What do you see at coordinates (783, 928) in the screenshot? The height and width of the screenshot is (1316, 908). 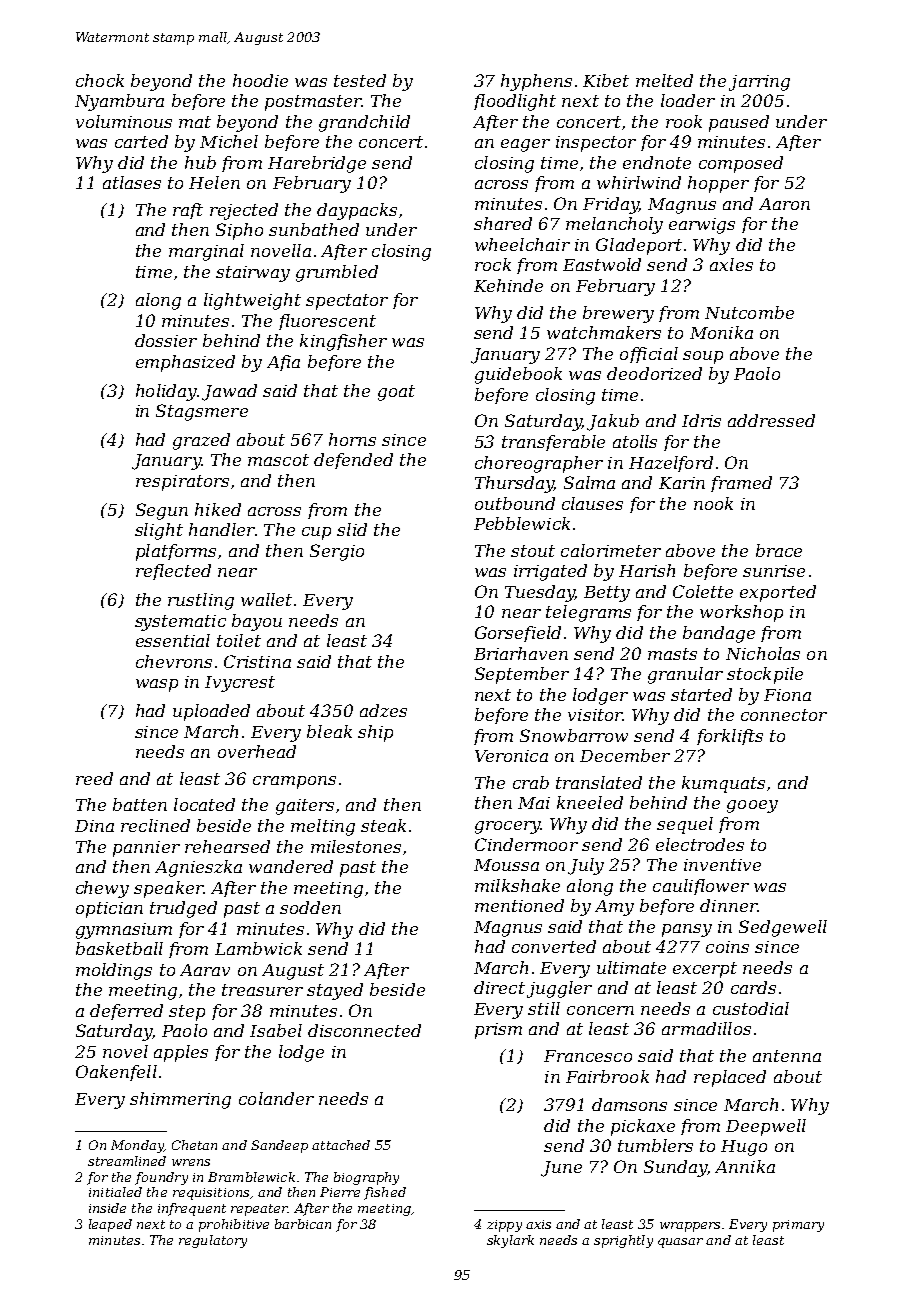 I see `Sedgewell` at bounding box center [783, 928].
